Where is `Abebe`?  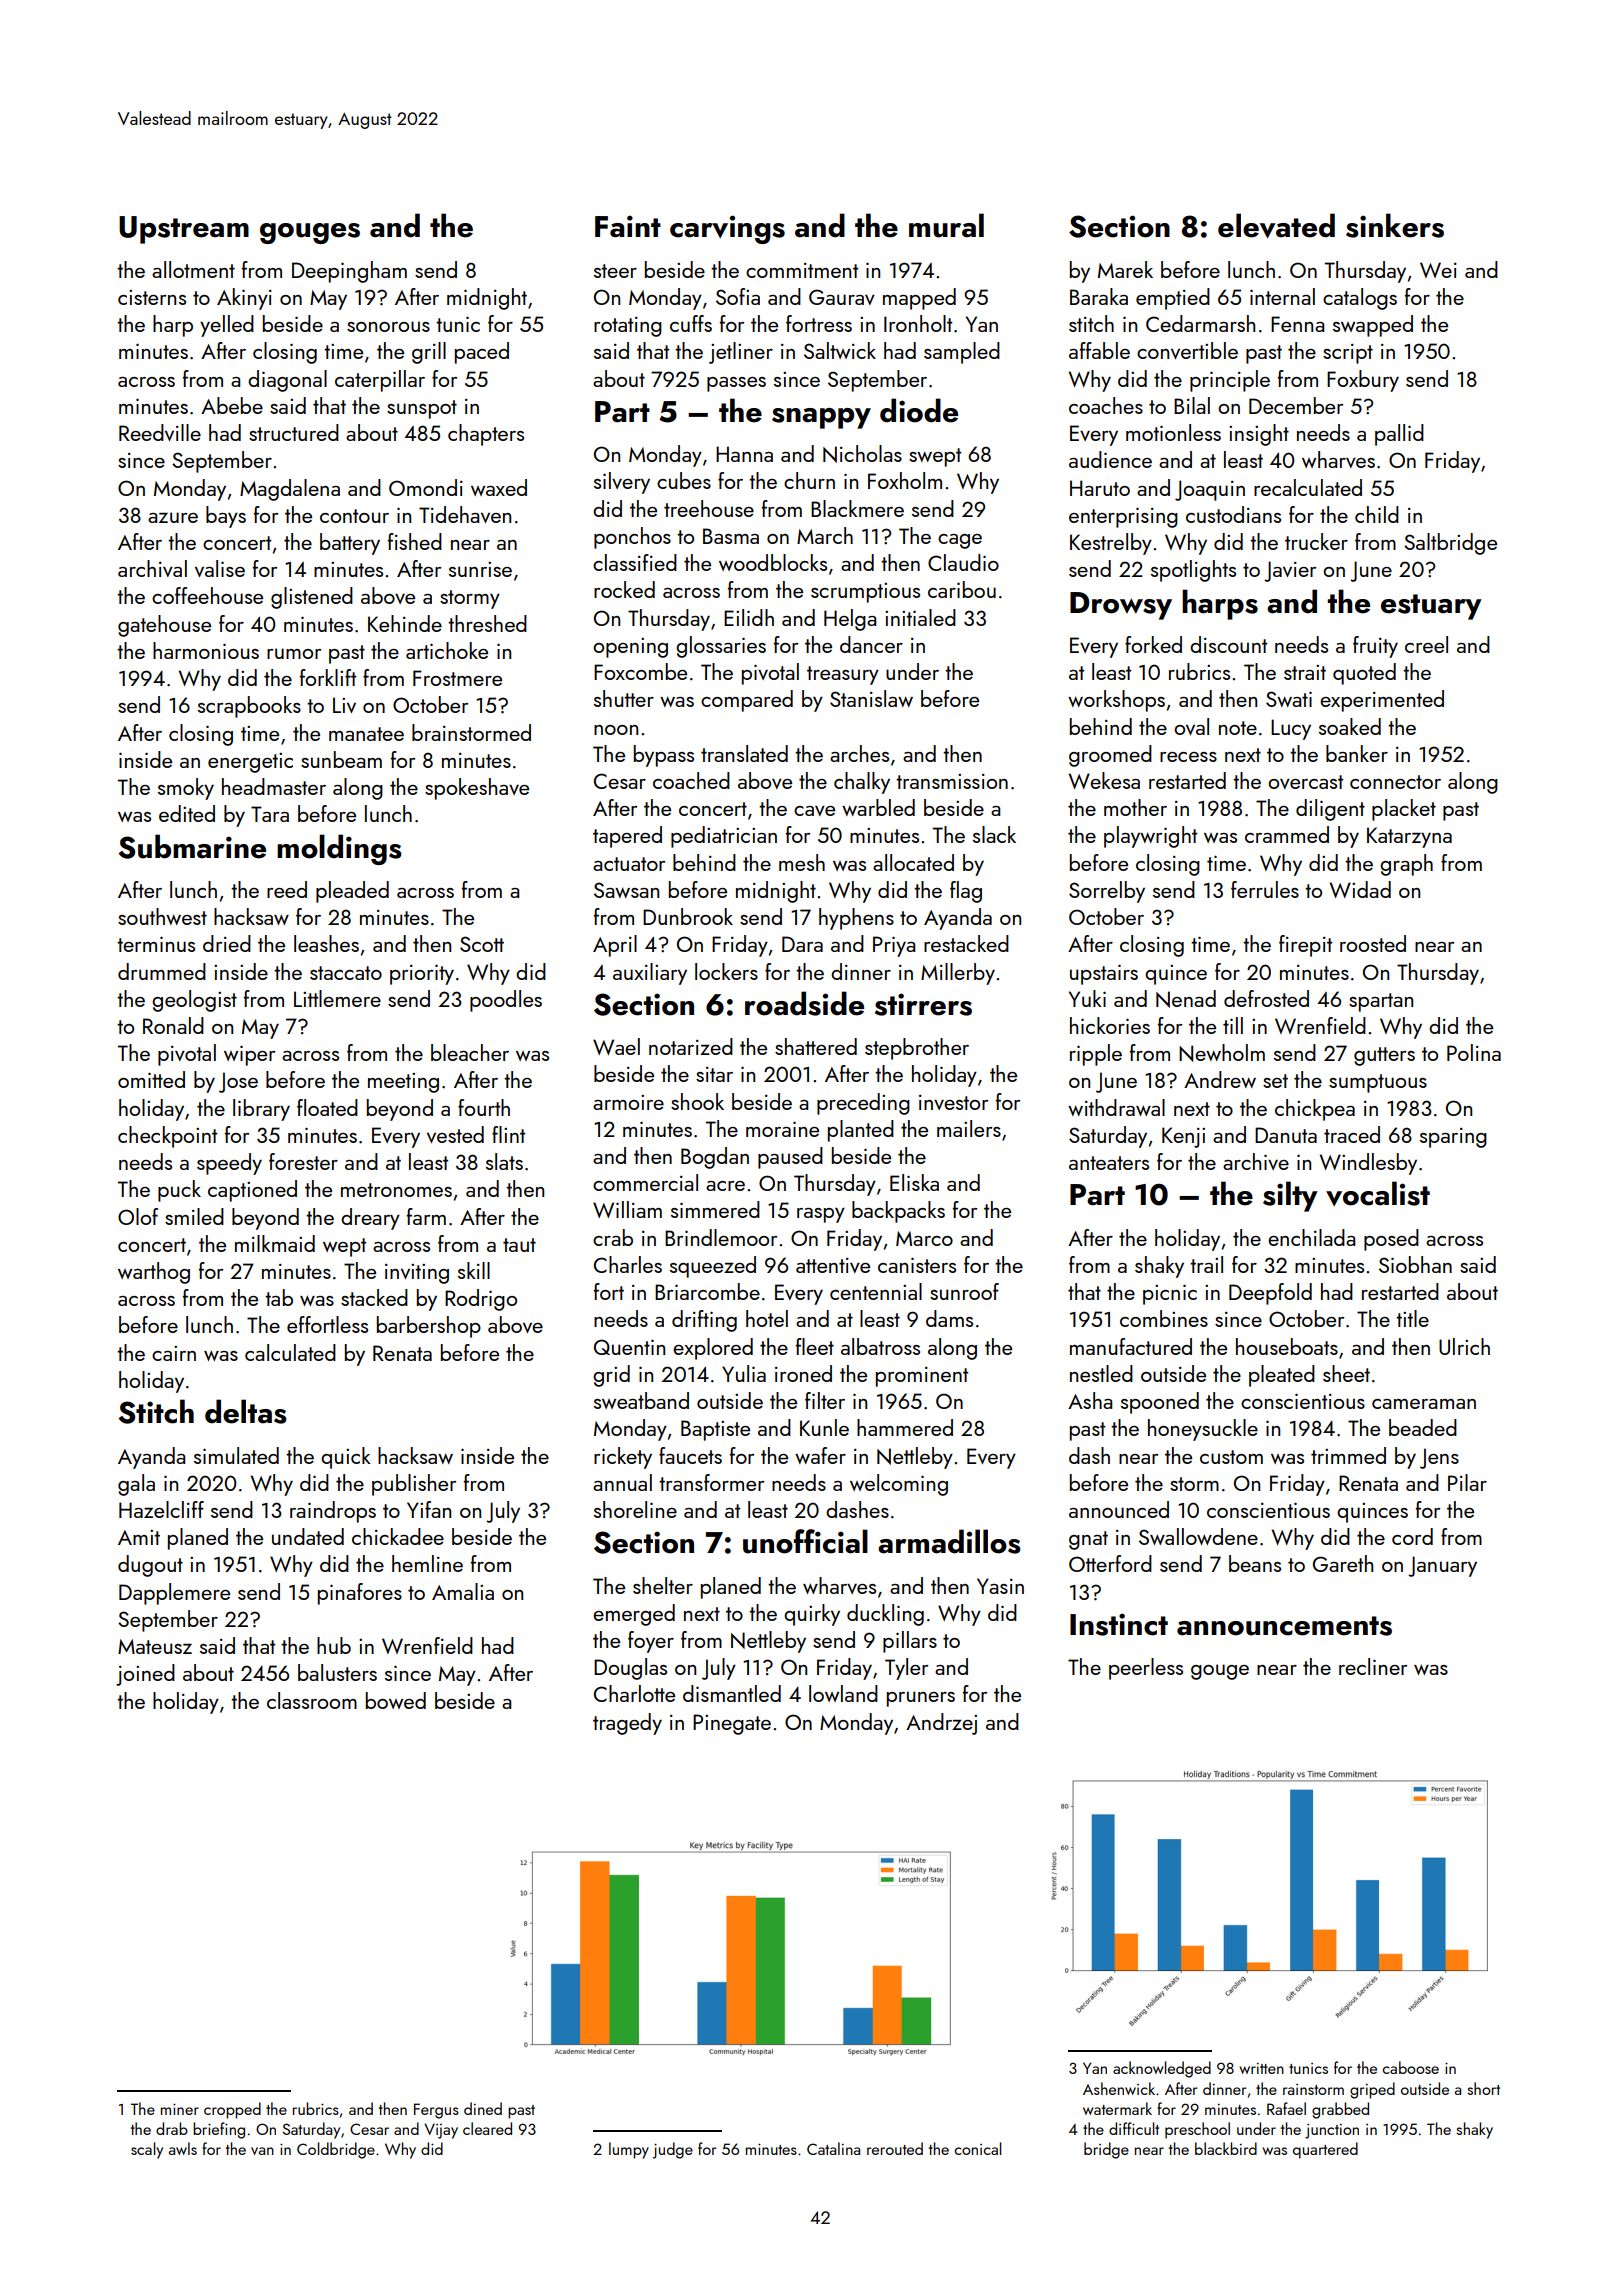
Abebe is located at coordinates (232, 405).
